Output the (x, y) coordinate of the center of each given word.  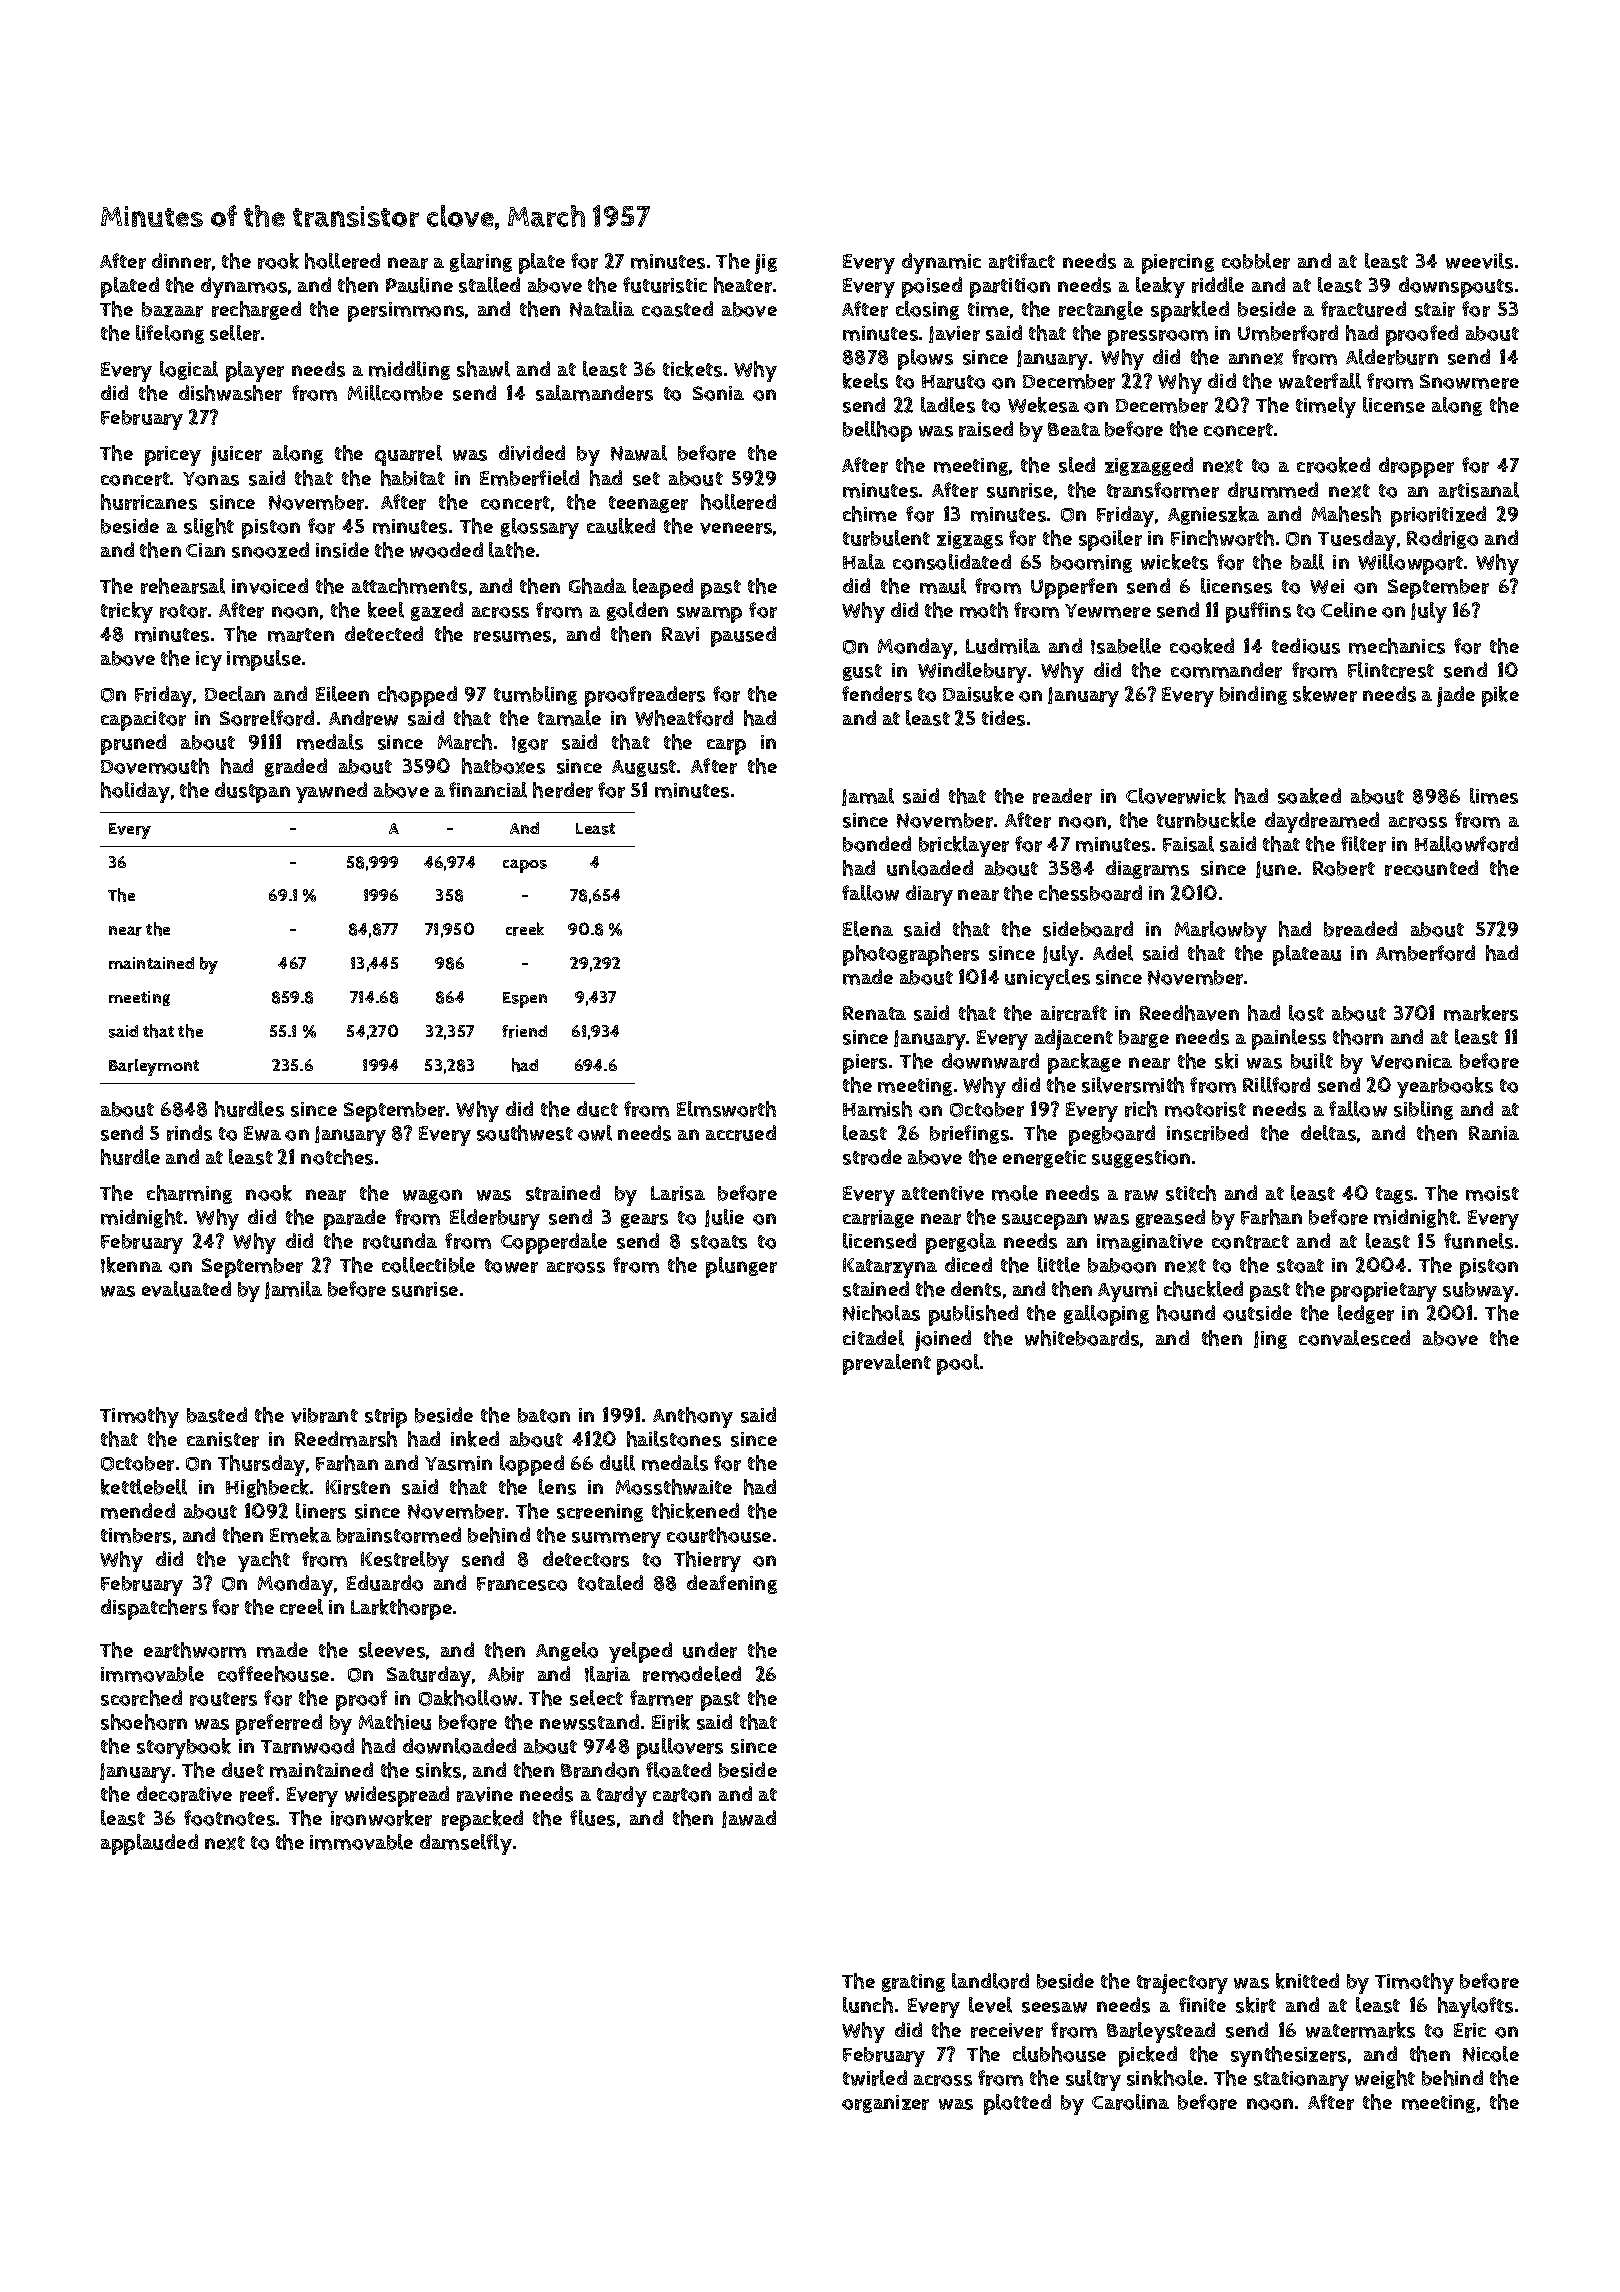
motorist (1205, 1109)
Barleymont (154, 1067)
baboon (1122, 1265)
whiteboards (1082, 1338)
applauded (149, 1844)
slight (209, 527)
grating (913, 1983)
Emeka (300, 1535)
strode (872, 1157)
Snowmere (1469, 381)
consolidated (952, 562)
